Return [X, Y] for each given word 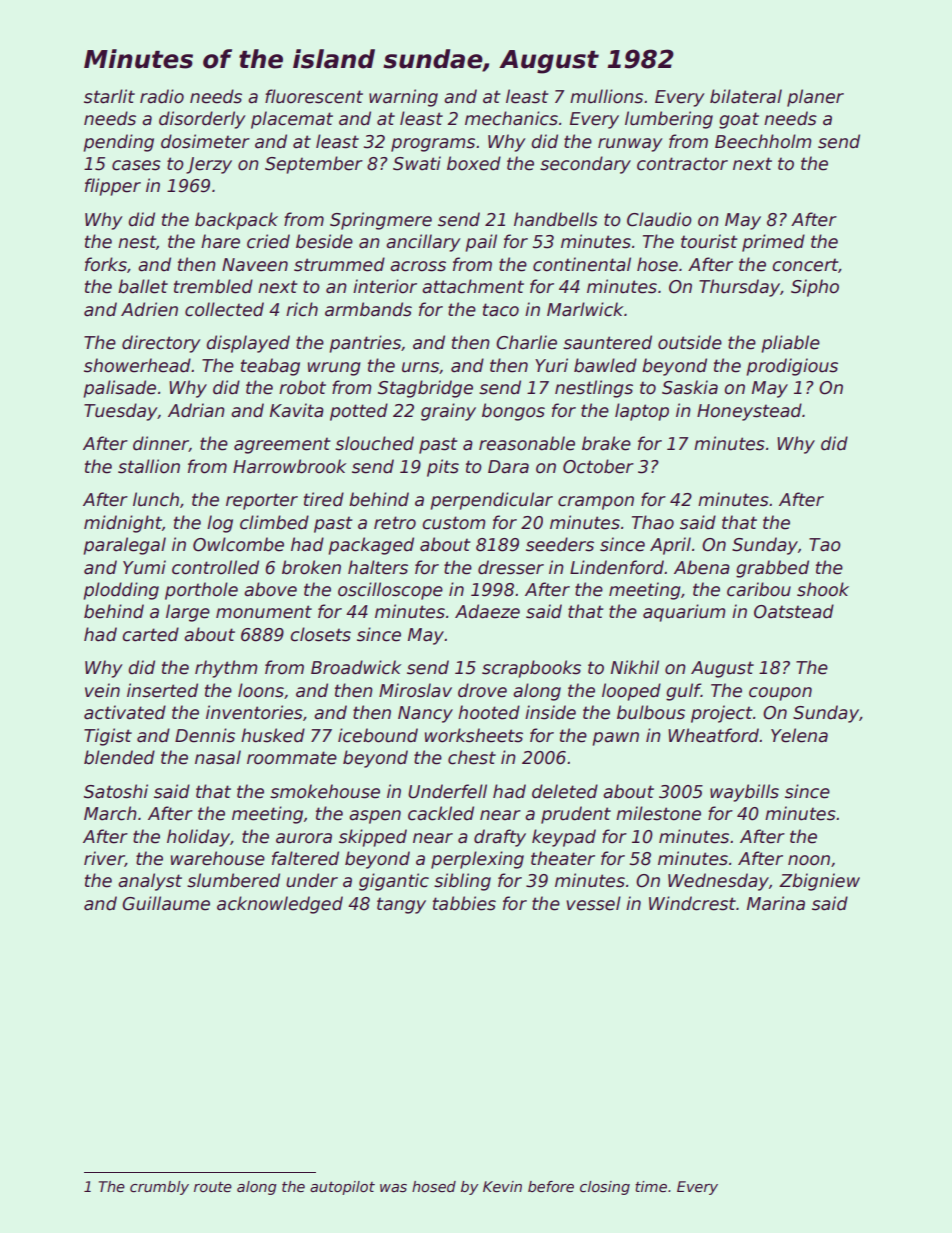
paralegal [124, 546]
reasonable [527, 443]
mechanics [511, 118]
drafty [500, 838]
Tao [825, 545]
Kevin [502, 1186]
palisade [119, 389]
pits [443, 468]
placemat [292, 120]
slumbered [233, 880]
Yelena [799, 735]
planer [815, 98]
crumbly [159, 1188]
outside [690, 342]
